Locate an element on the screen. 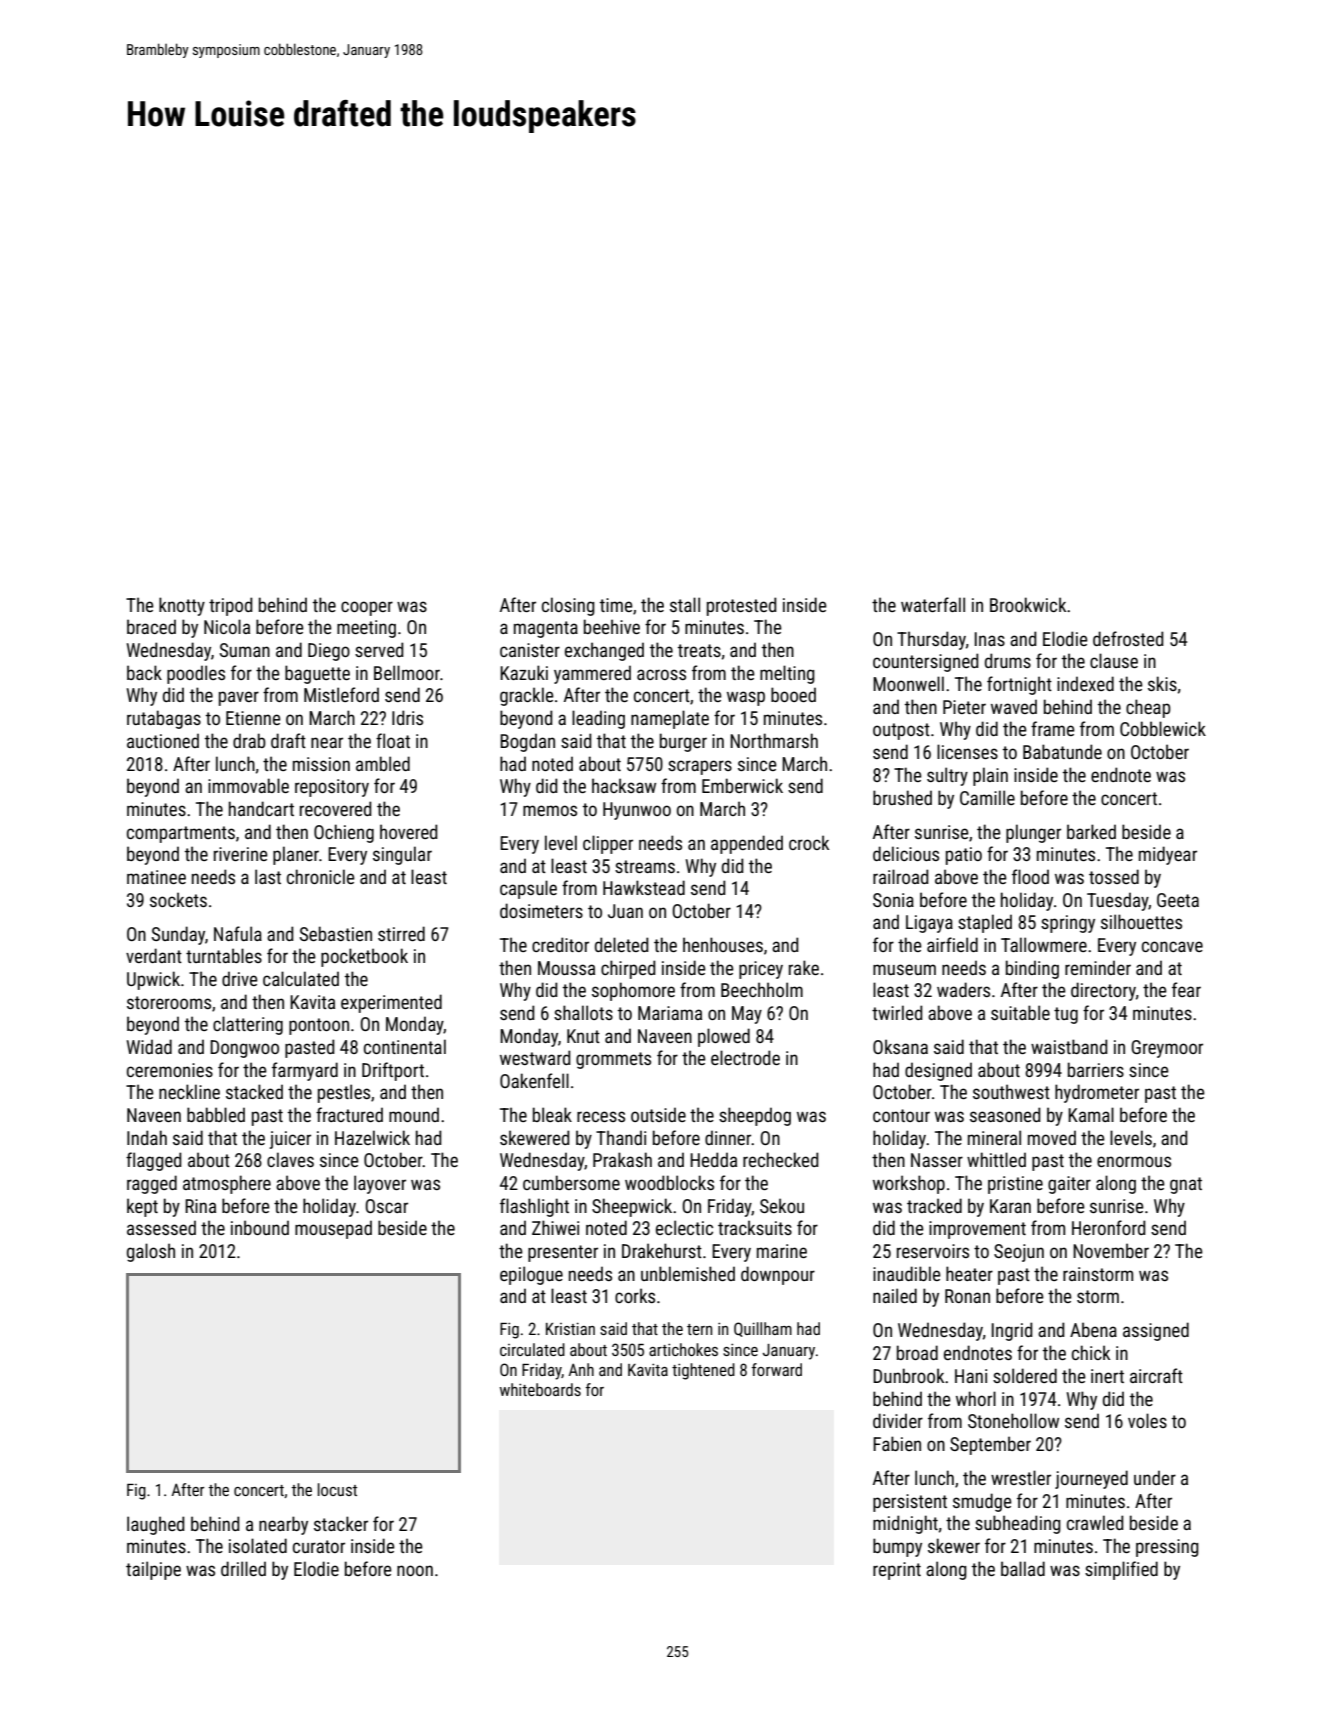 The width and height of the screenshot is (1333, 1725). knotty is located at coordinates (182, 606).
